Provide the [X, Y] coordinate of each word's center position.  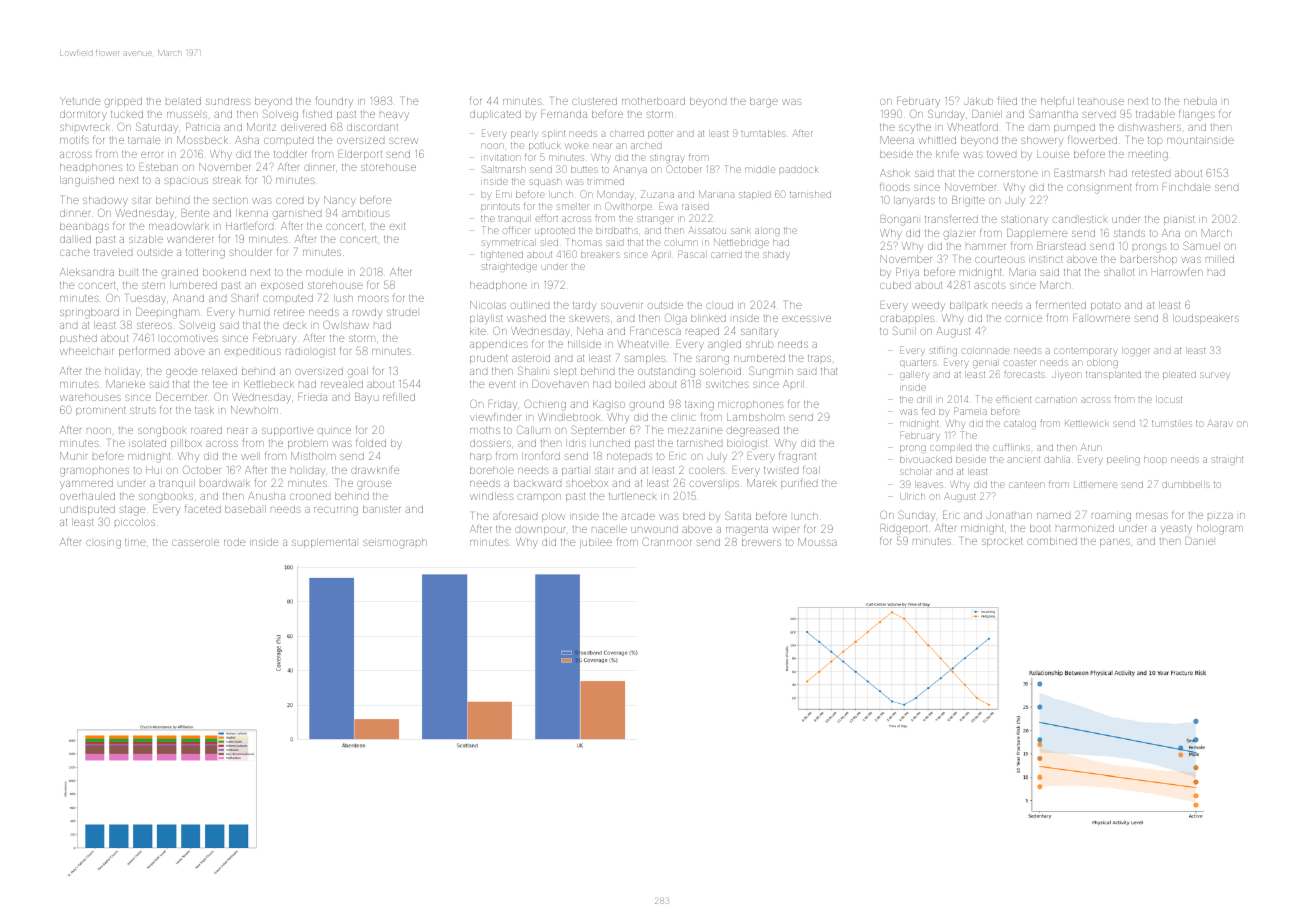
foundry [334, 101]
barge [764, 102]
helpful [1057, 101]
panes [1115, 543]
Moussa [817, 542]
